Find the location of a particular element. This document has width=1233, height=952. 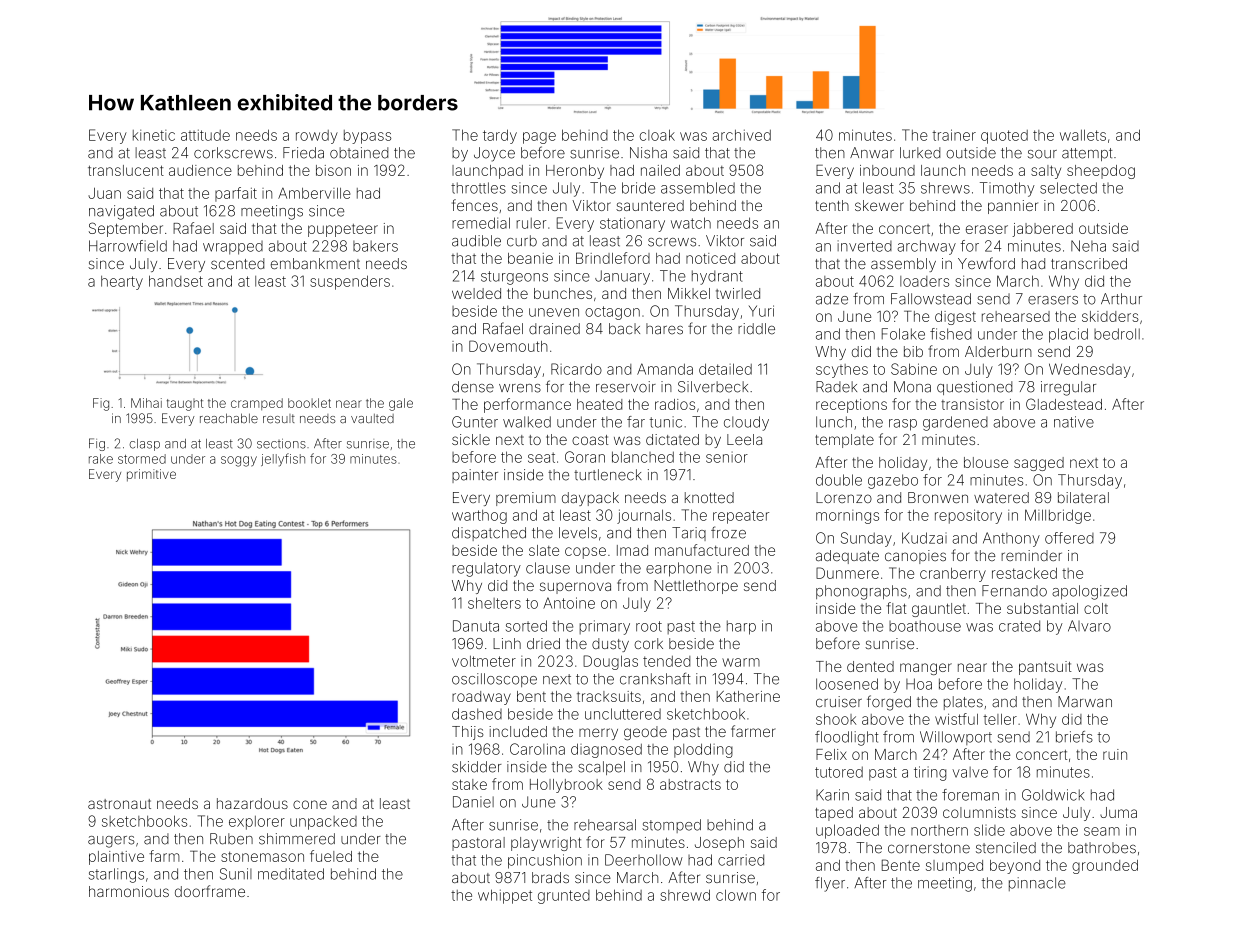

cone is located at coordinates (310, 804).
